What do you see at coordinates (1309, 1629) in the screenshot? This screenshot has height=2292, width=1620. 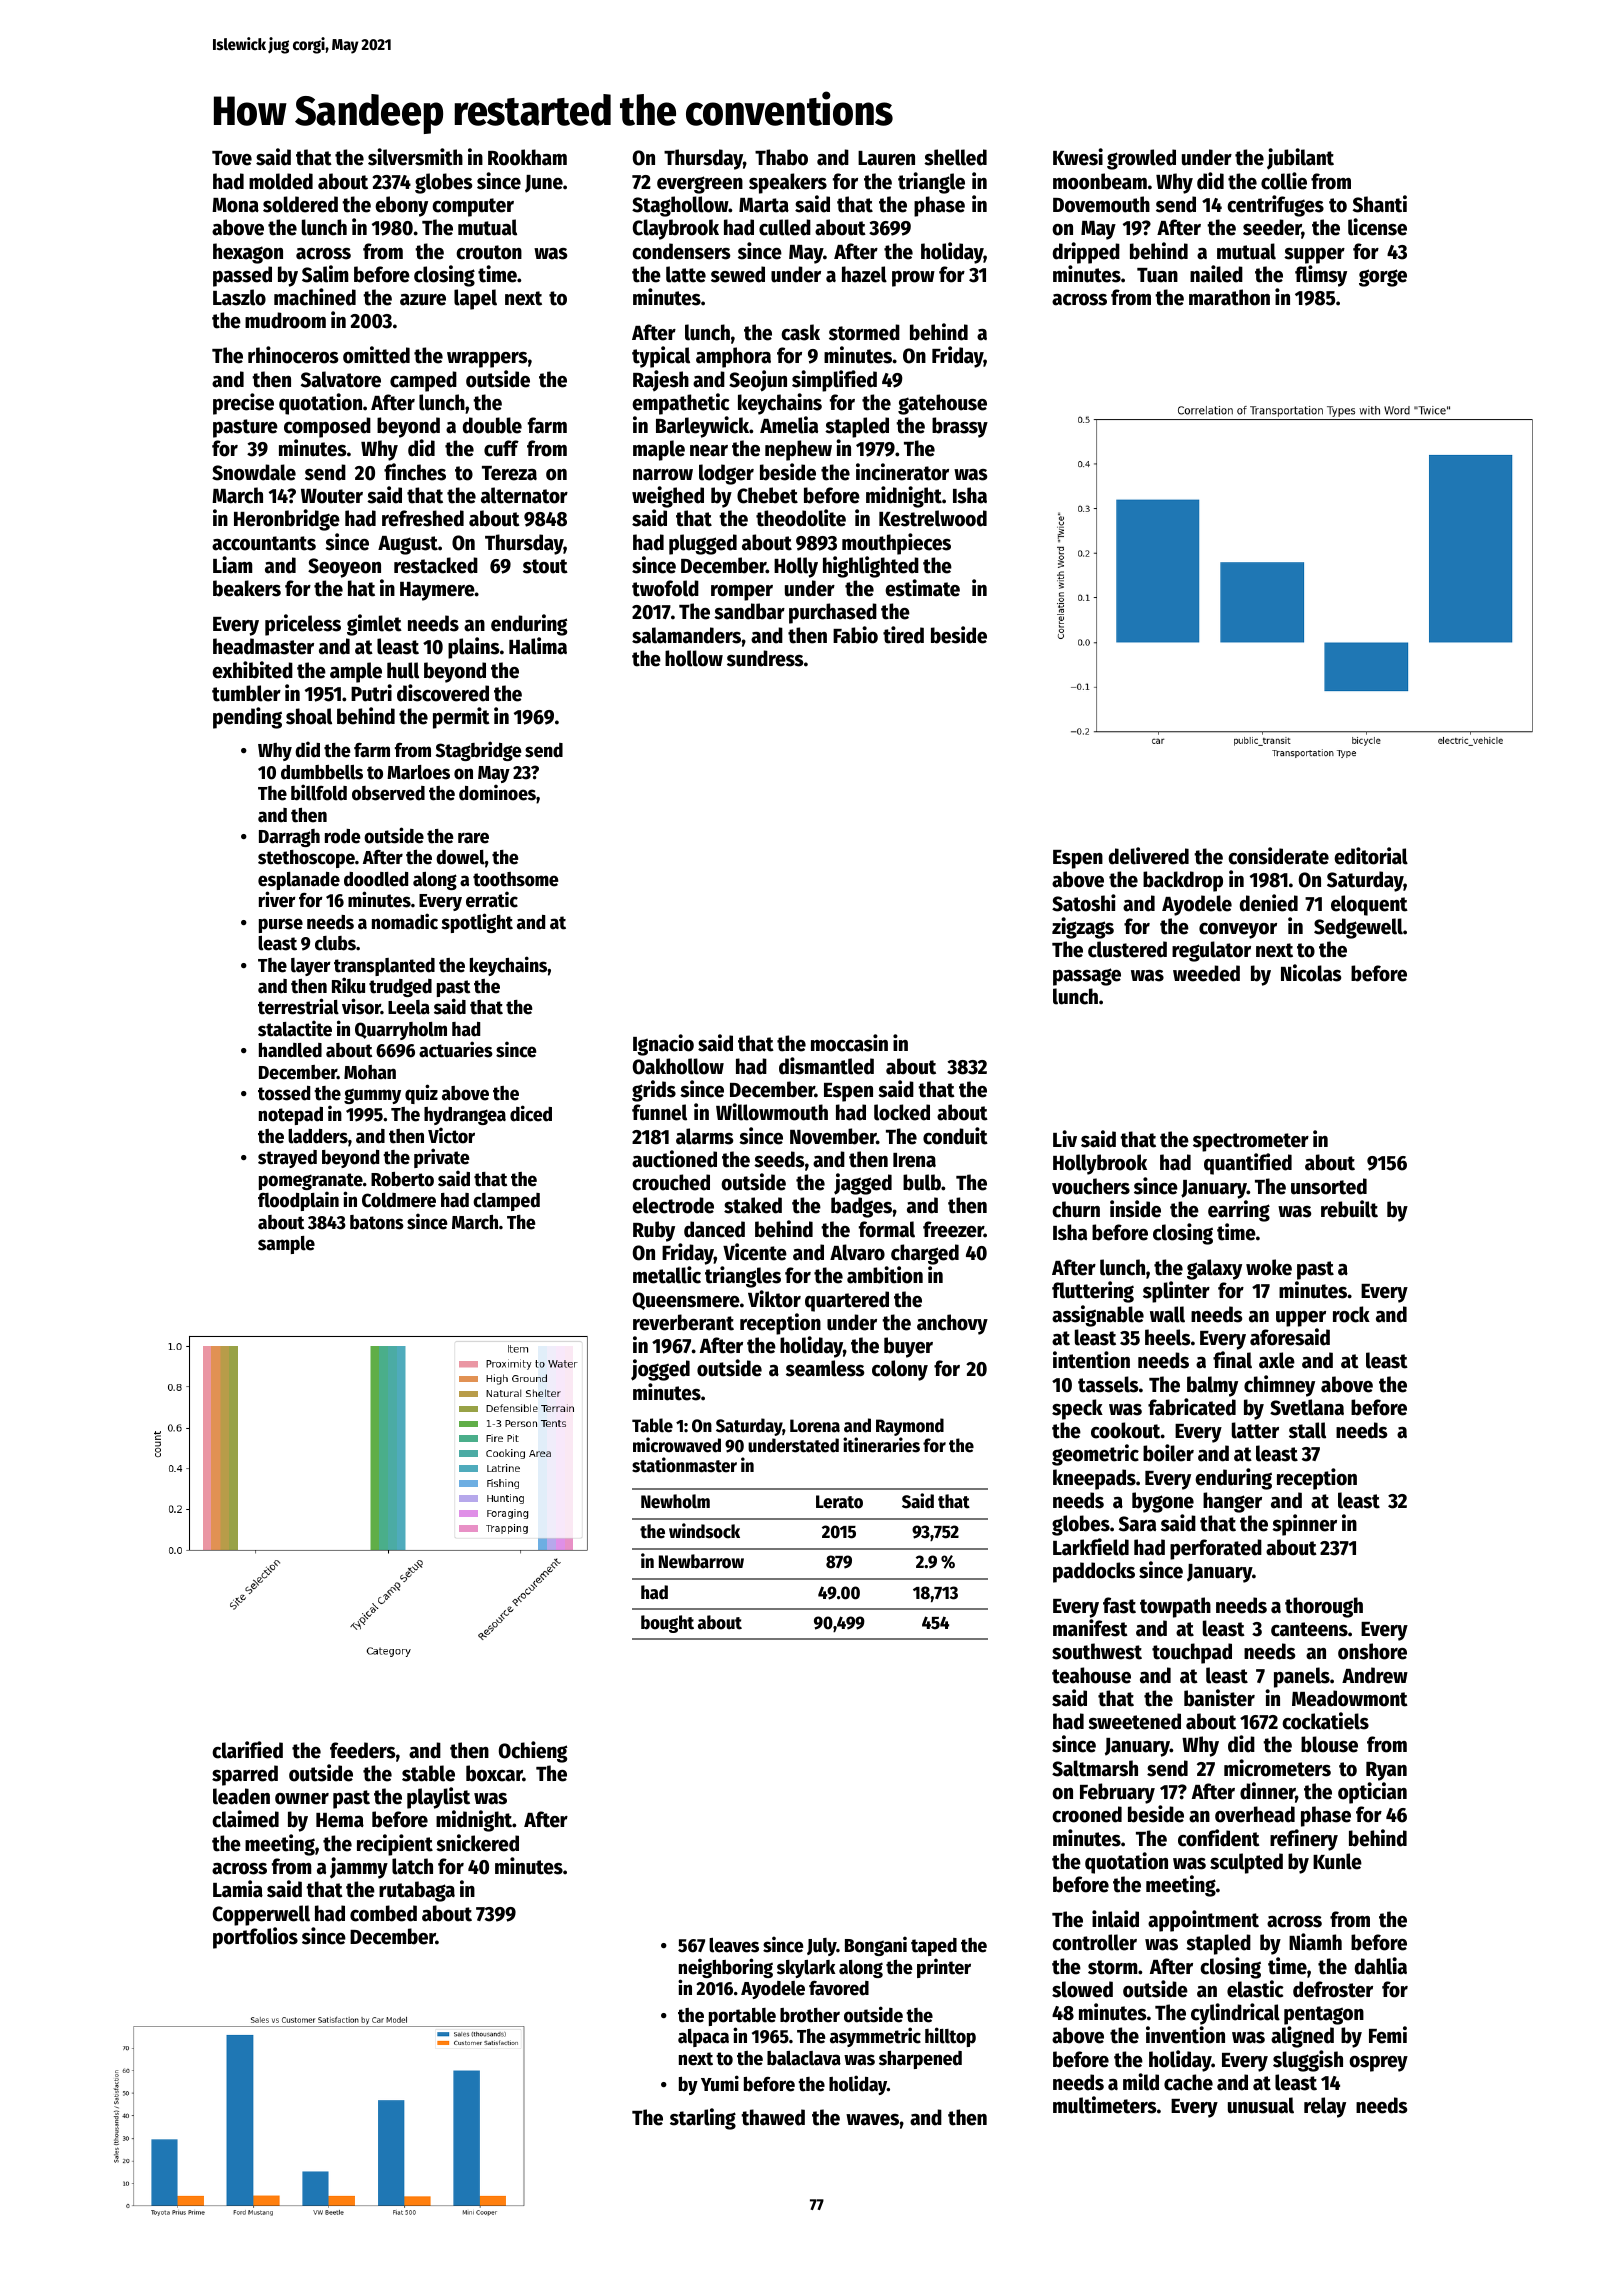 I see `canteens` at bounding box center [1309, 1629].
